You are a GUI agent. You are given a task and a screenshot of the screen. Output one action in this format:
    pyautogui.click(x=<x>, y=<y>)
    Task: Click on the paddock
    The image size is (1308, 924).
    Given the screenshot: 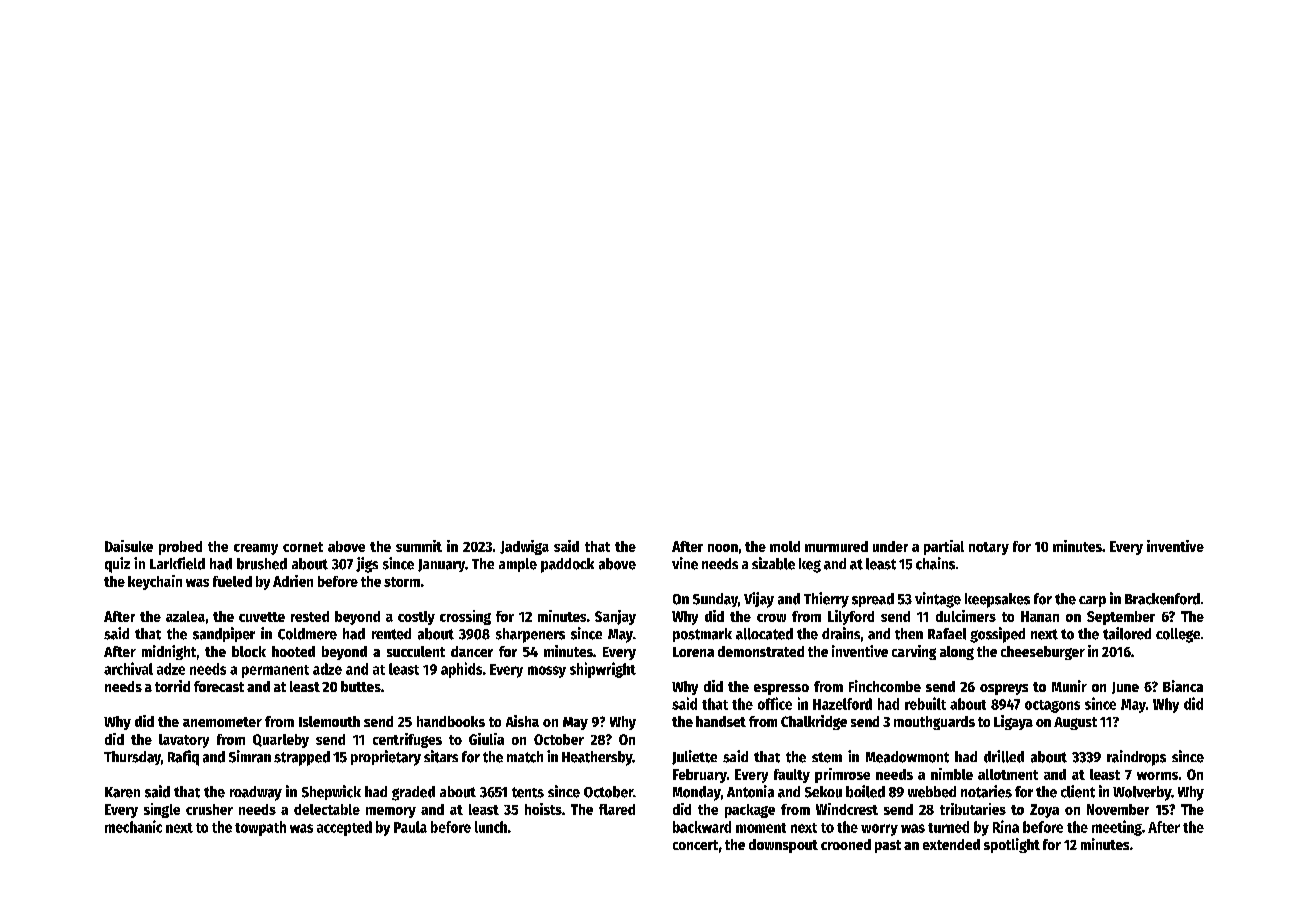 What is the action you would take?
    pyautogui.click(x=567, y=565)
